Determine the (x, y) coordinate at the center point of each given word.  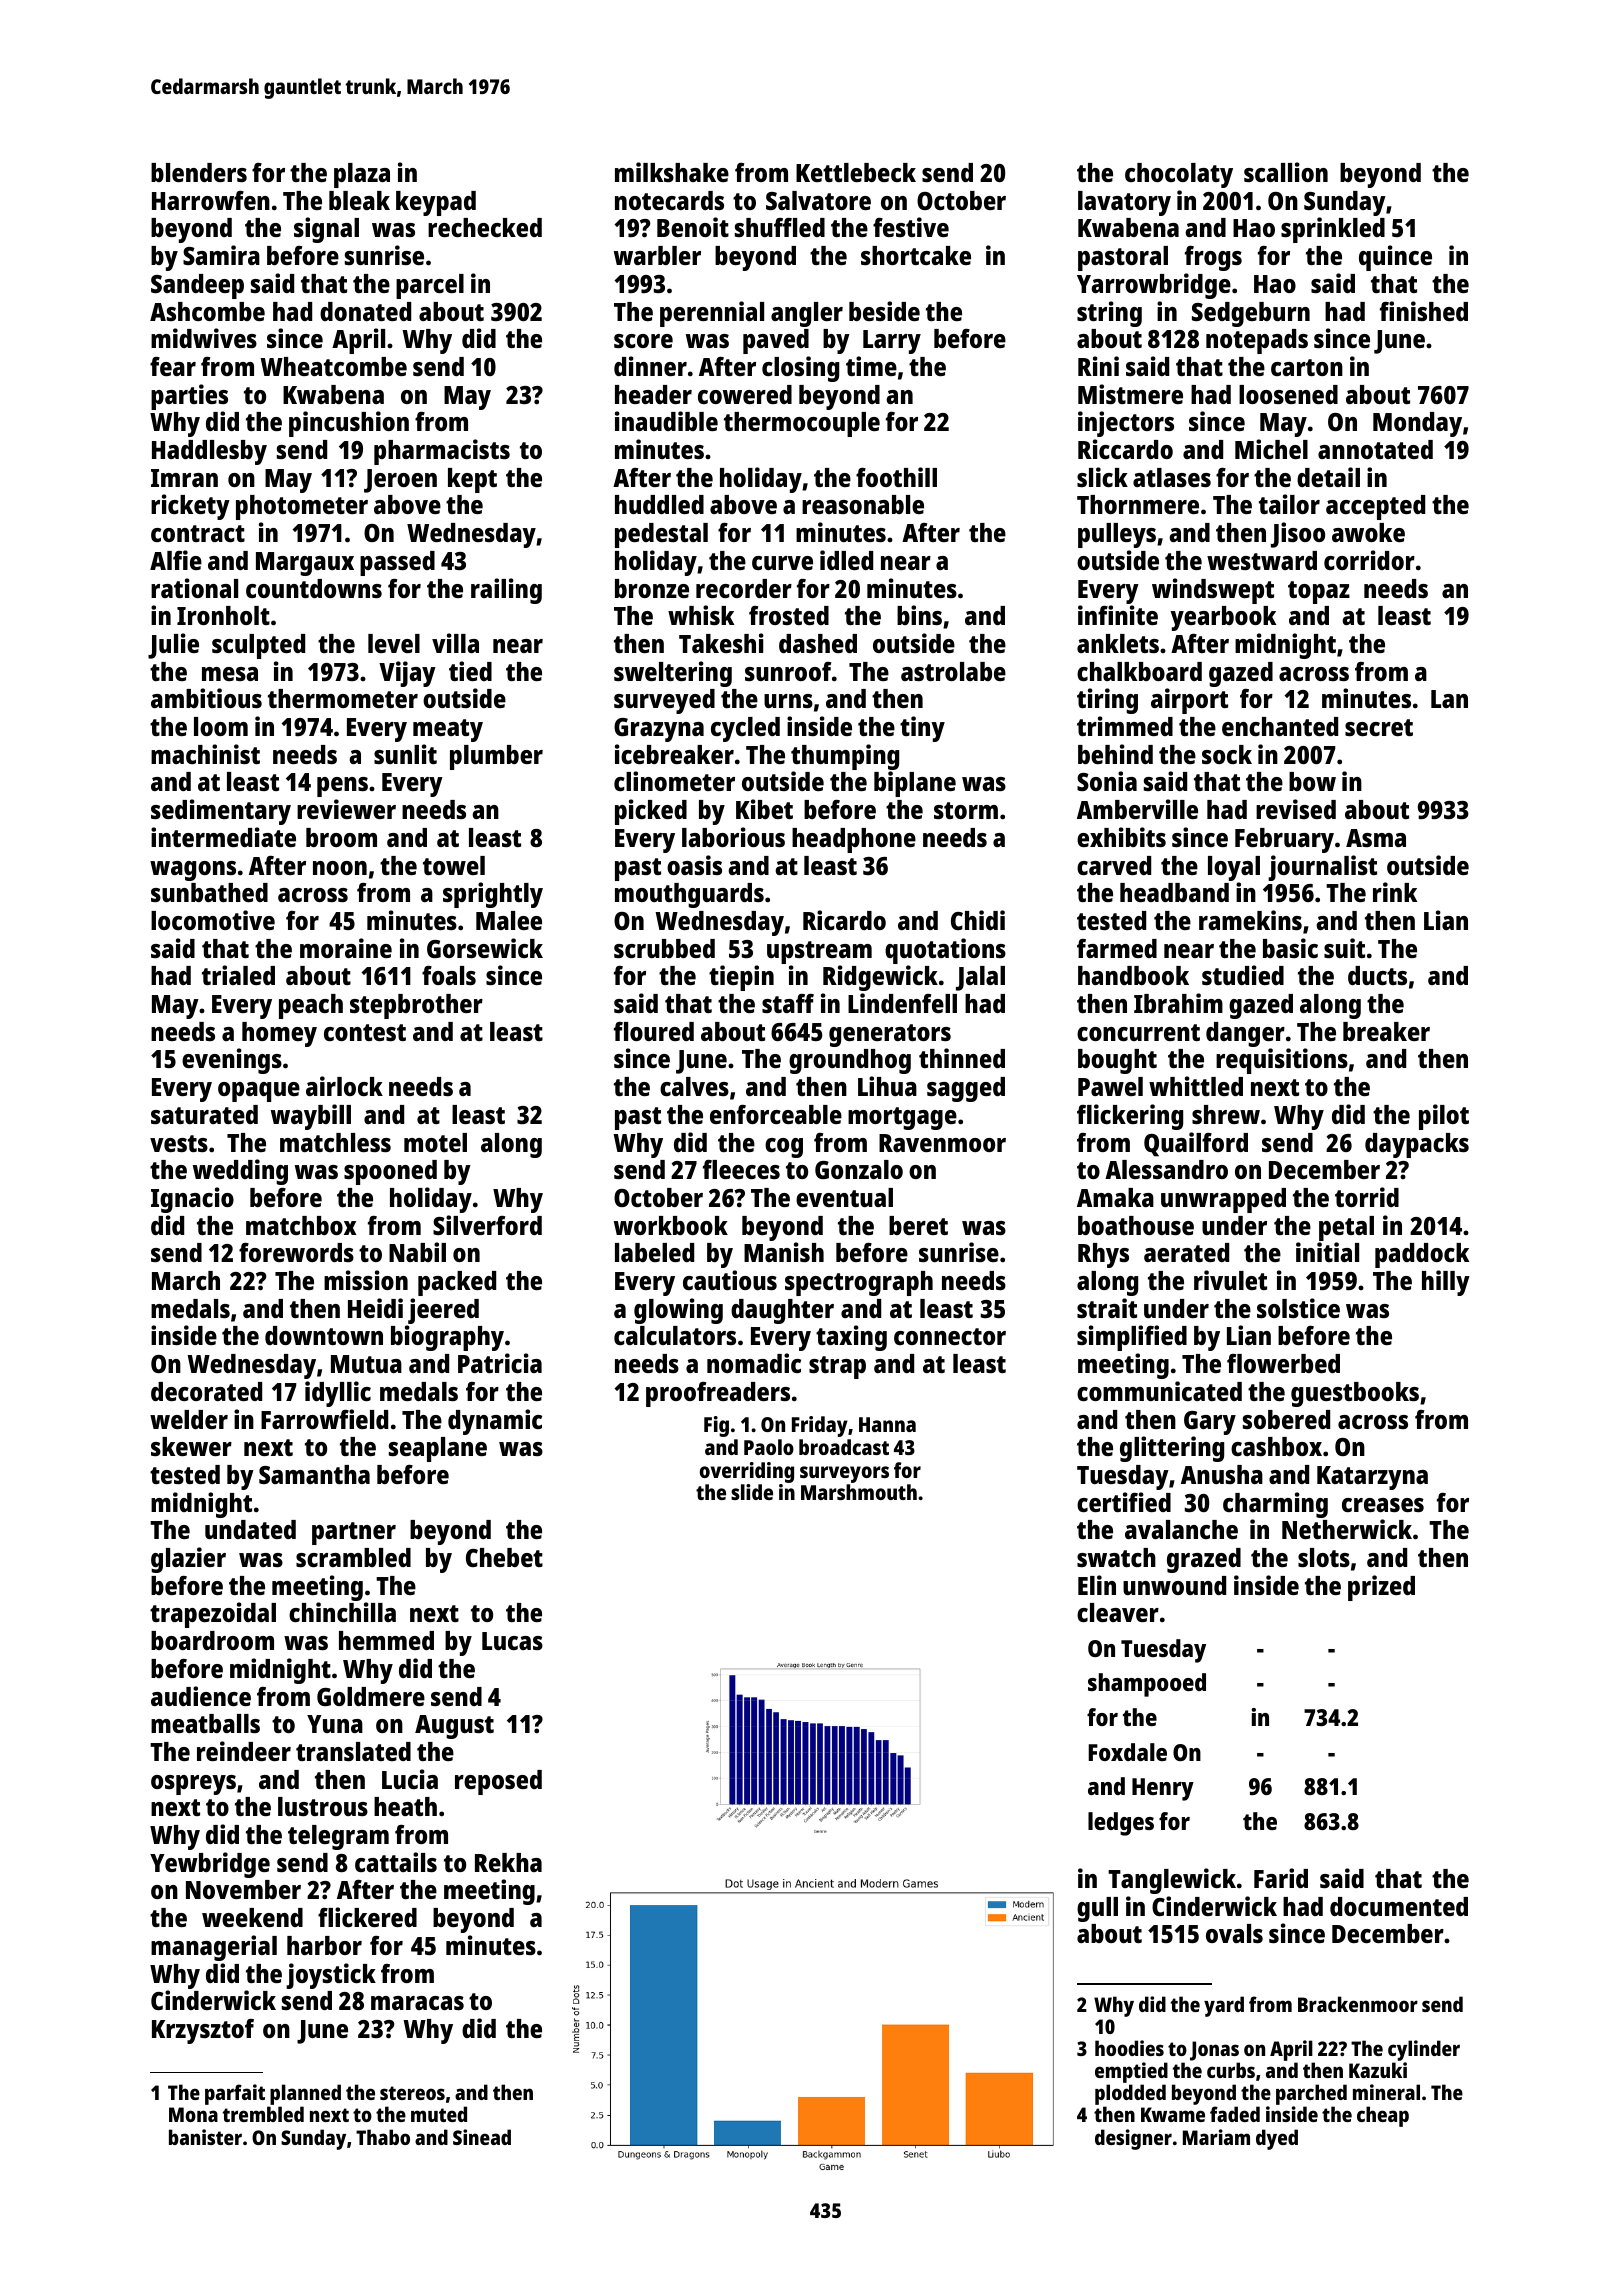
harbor (324, 1945)
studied (1243, 975)
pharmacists (442, 452)
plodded (1130, 2095)
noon (340, 868)
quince (1395, 258)
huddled (659, 504)
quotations (945, 951)
